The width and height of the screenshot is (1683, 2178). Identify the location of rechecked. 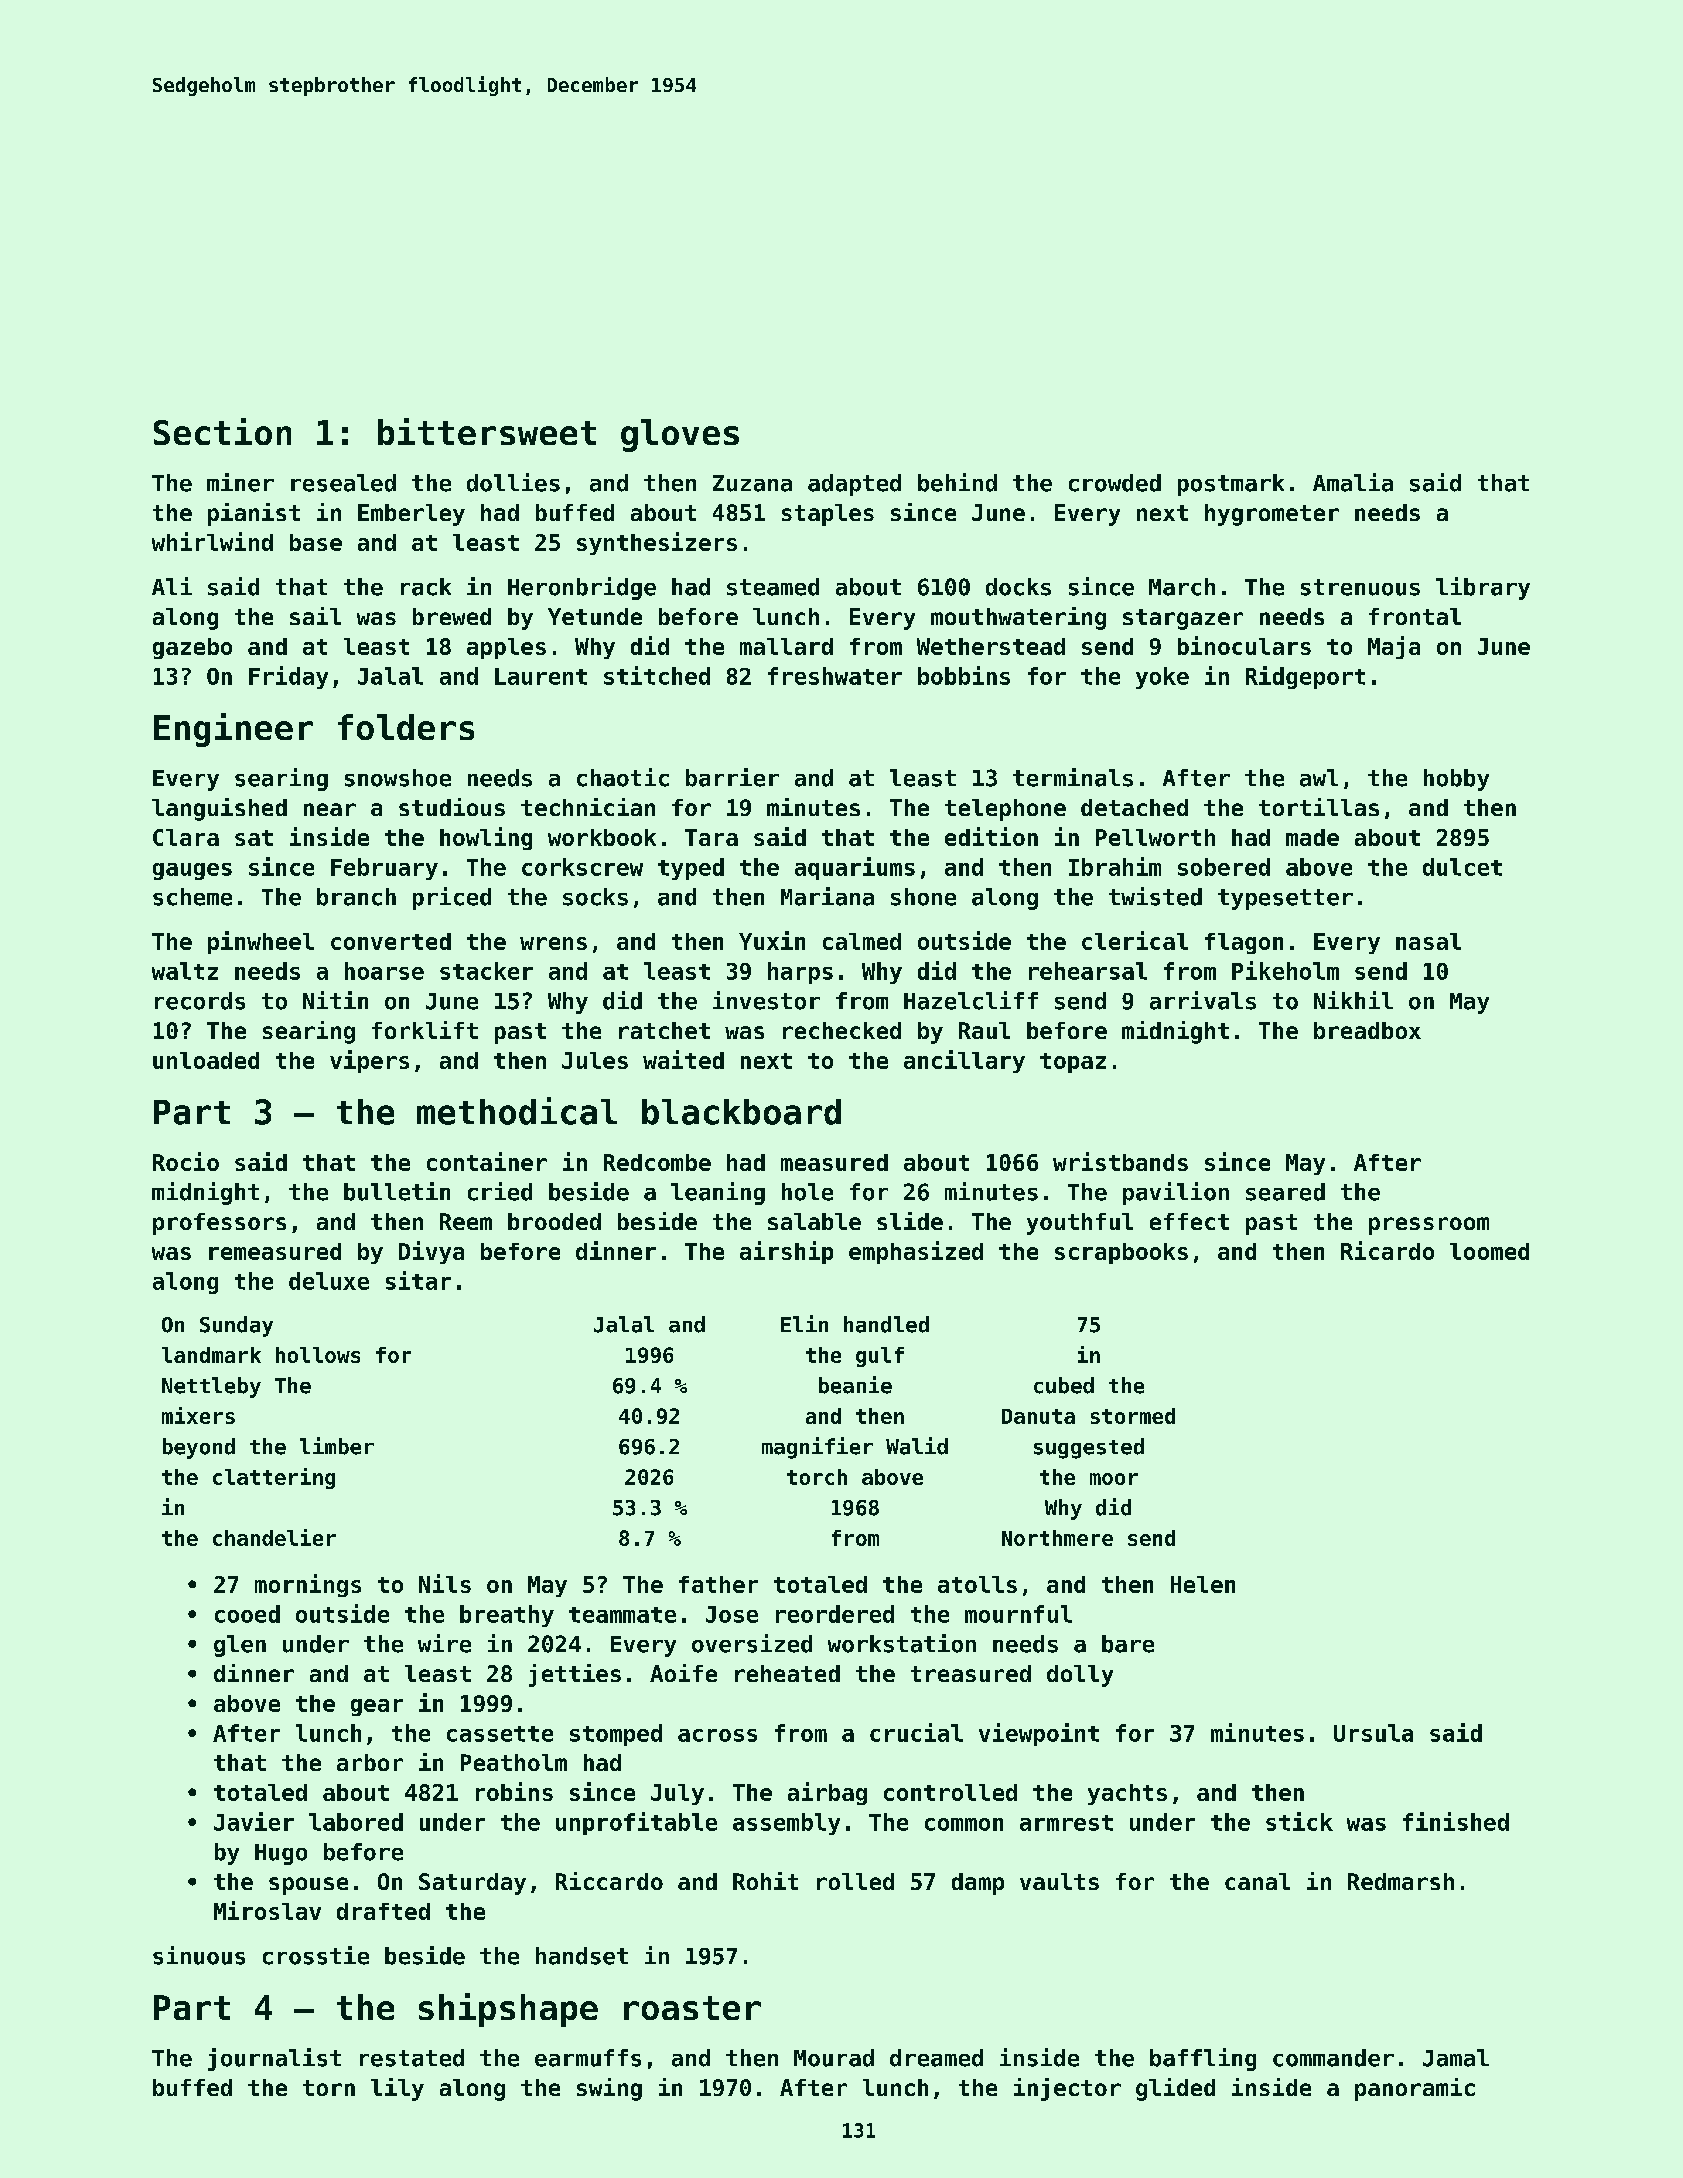
(842, 1030).
